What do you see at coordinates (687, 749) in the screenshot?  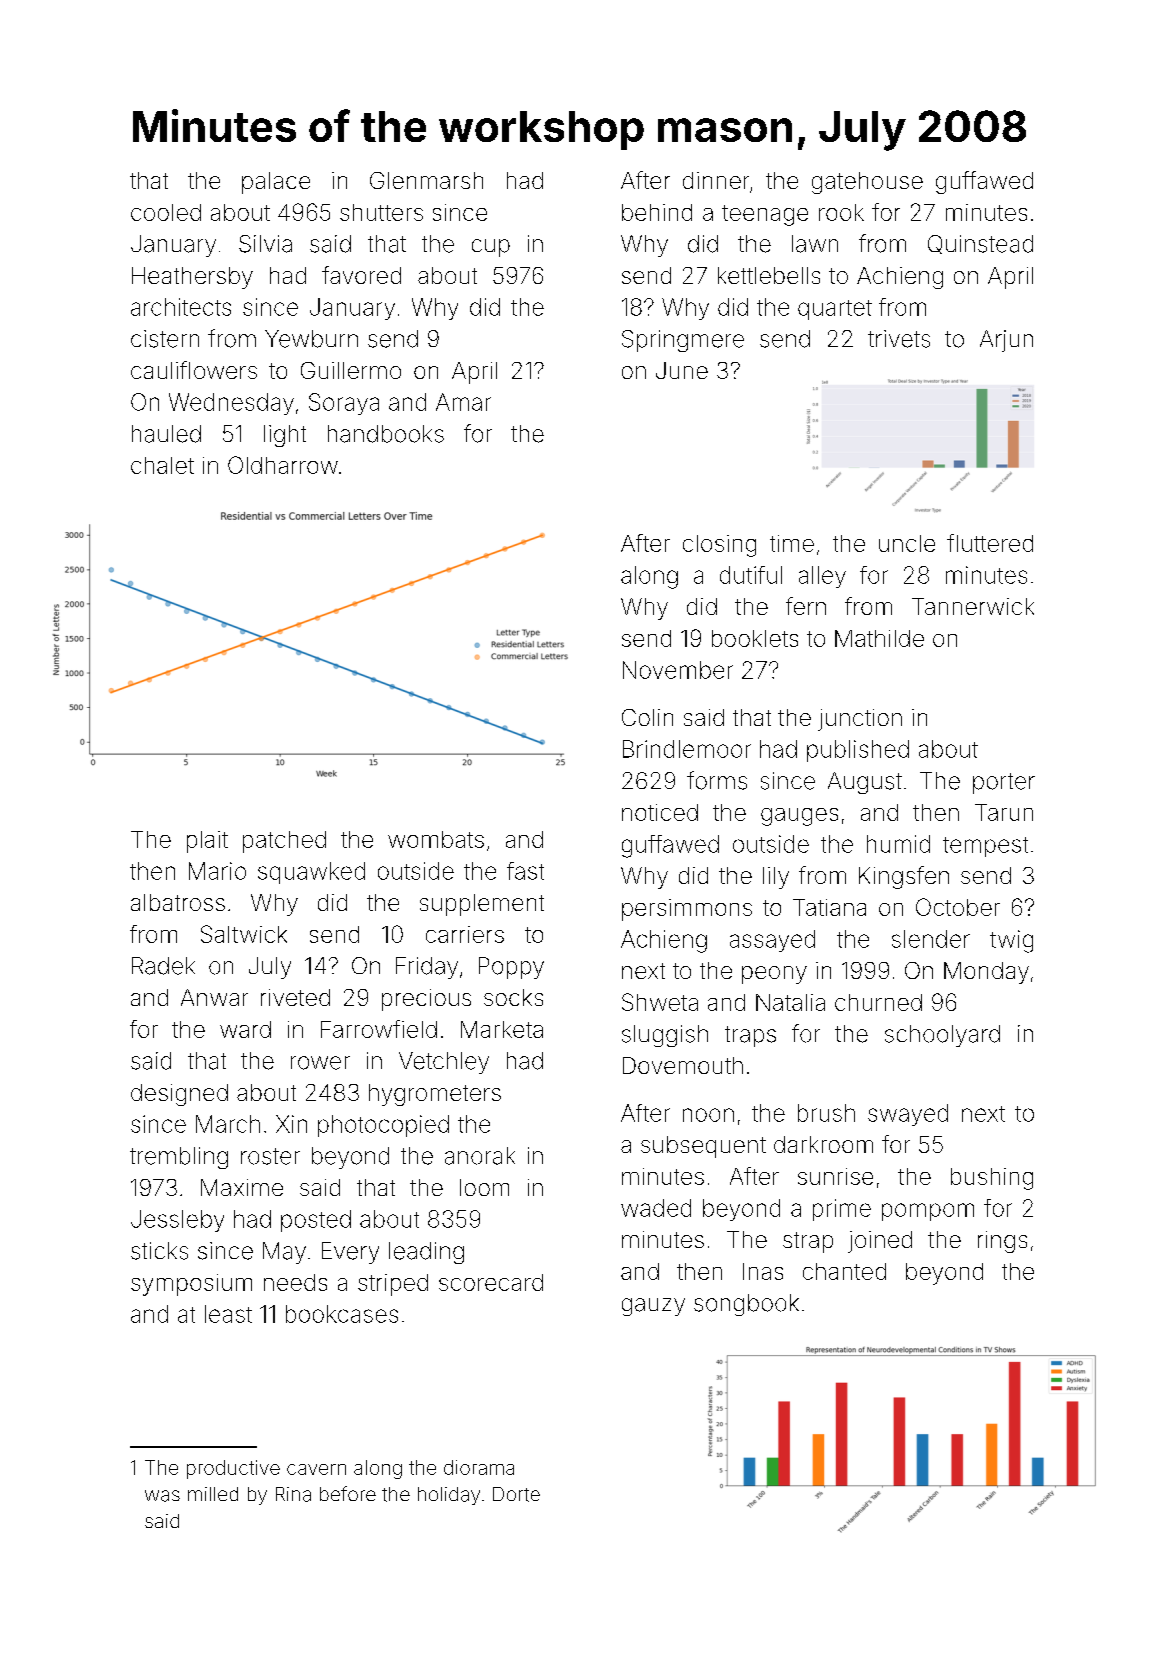 I see `Brindlemoor` at bounding box center [687, 749].
